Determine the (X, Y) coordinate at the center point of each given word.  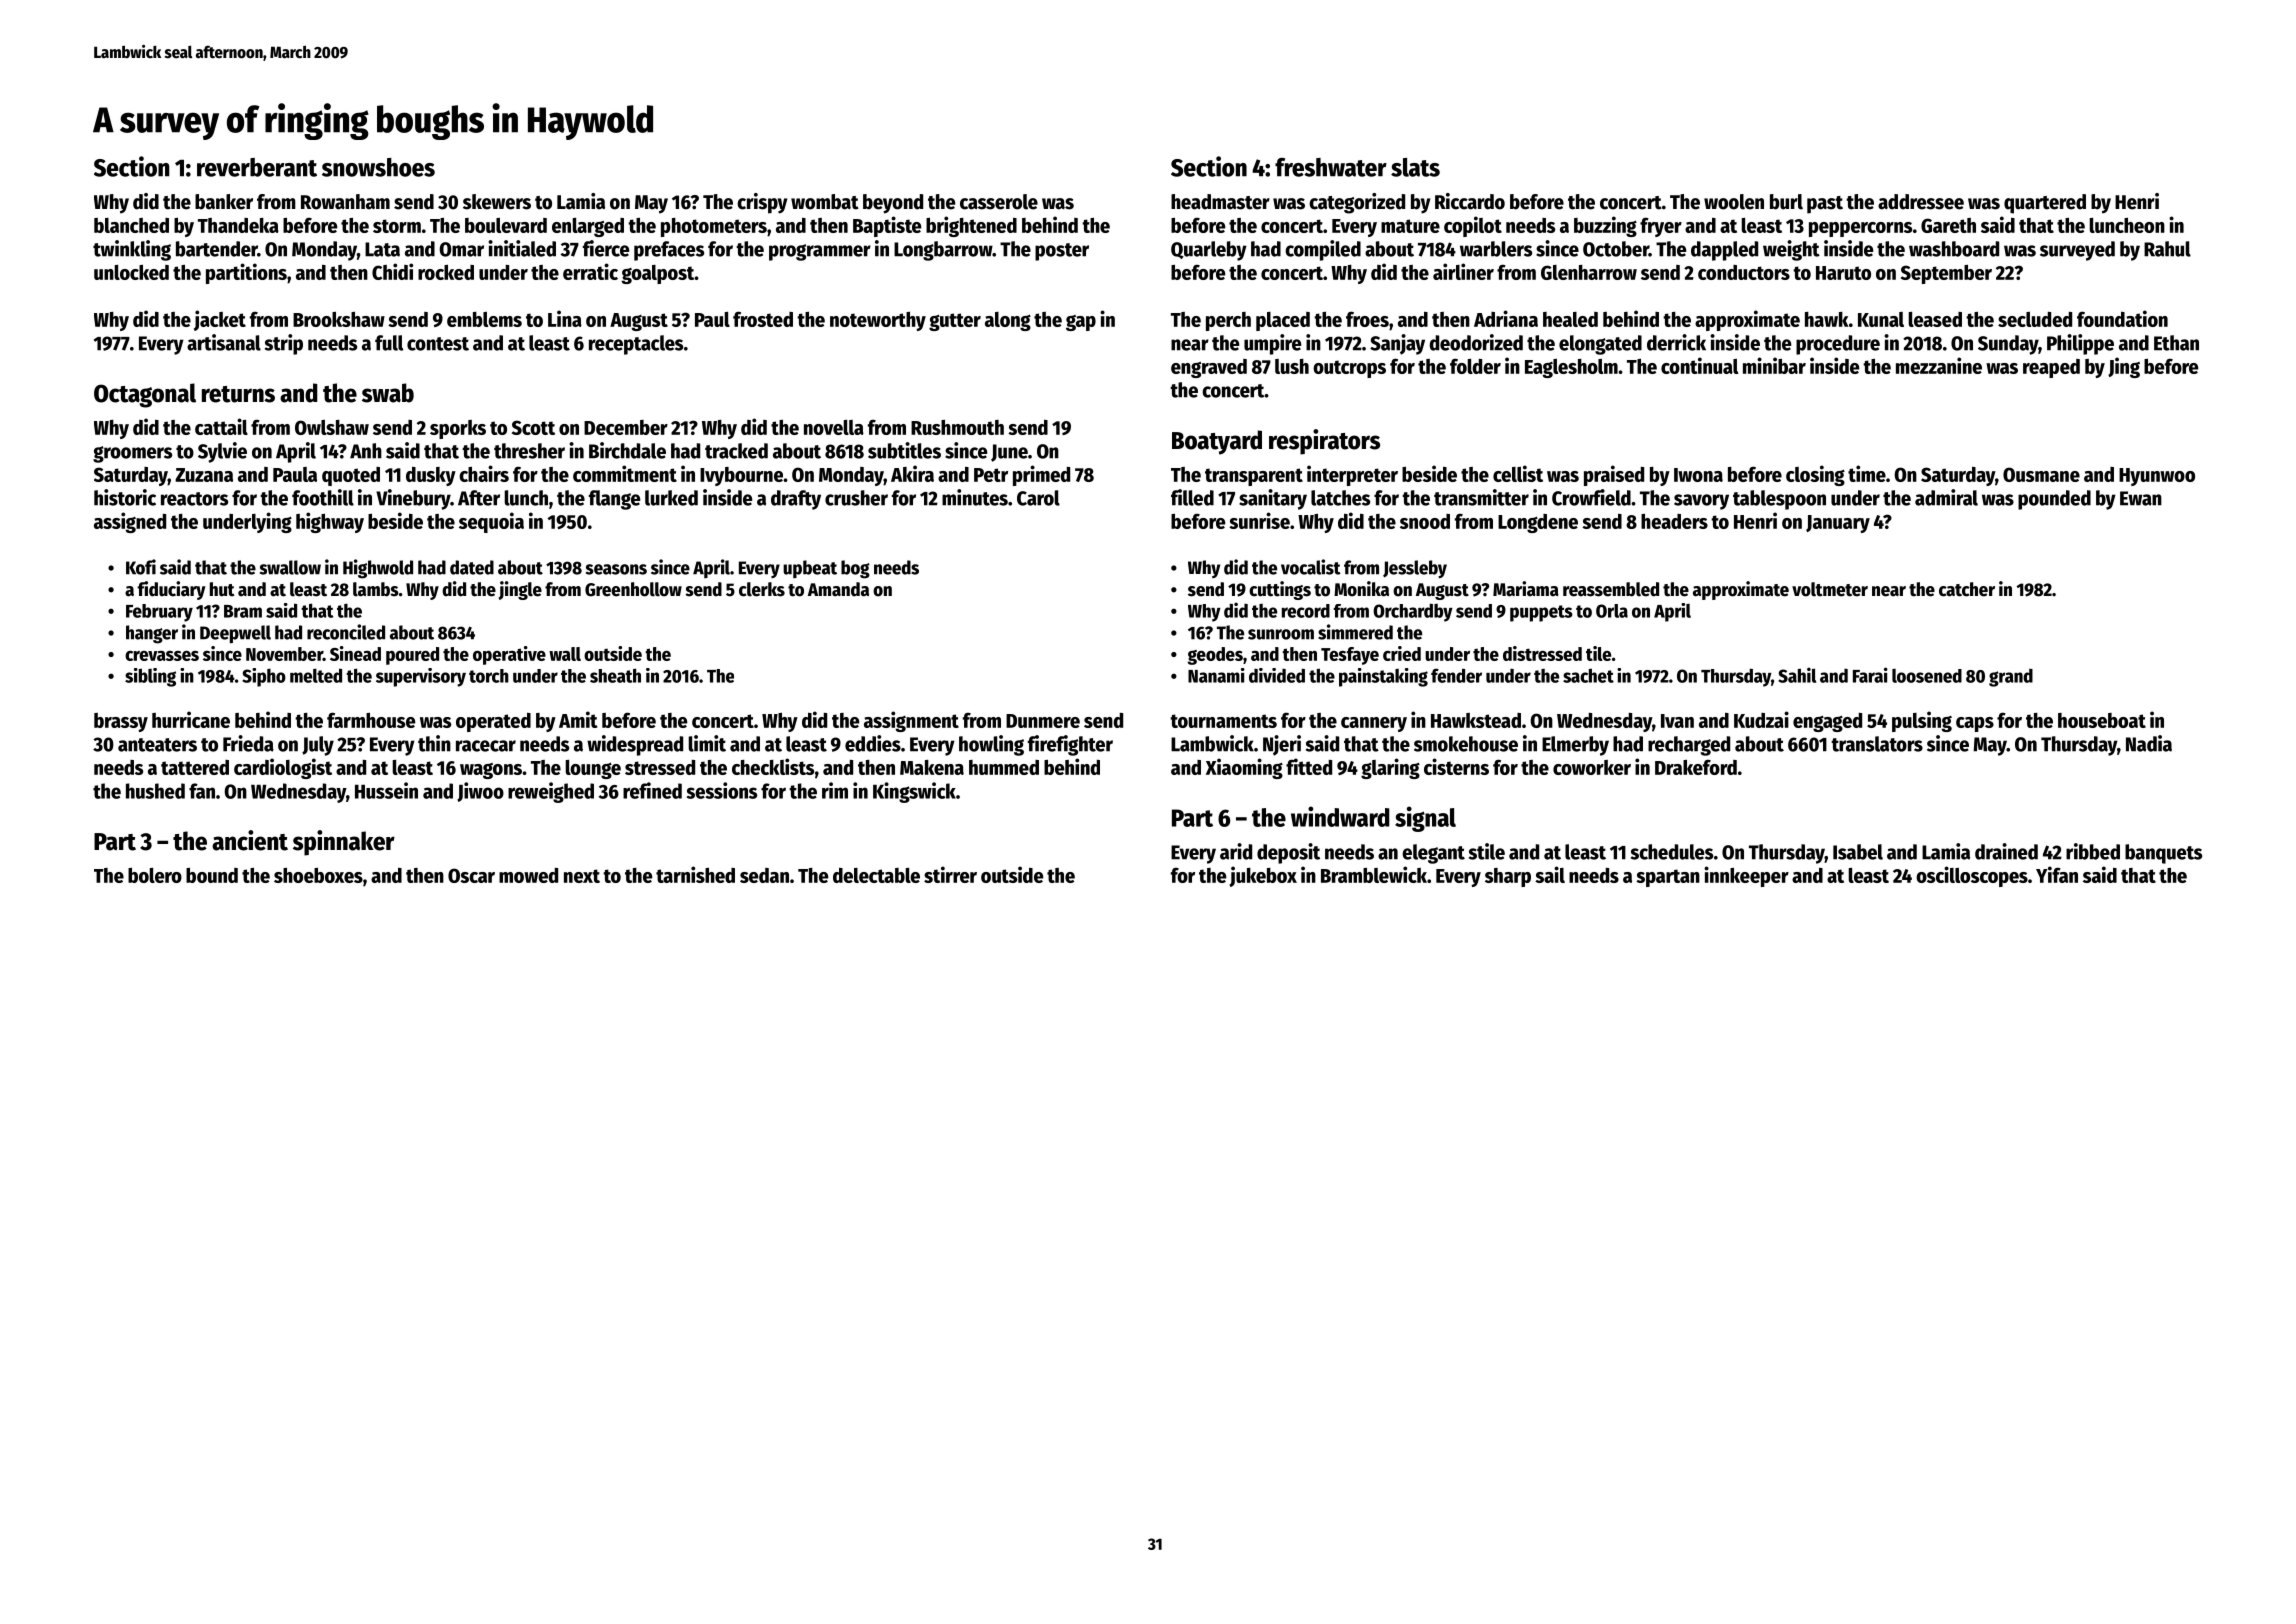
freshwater (1331, 167)
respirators (1324, 442)
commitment (625, 473)
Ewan (2141, 498)
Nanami (1216, 675)
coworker (1592, 767)
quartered (2045, 204)
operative (509, 655)
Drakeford (1696, 767)
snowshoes (378, 167)
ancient (250, 840)
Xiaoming (1244, 768)
